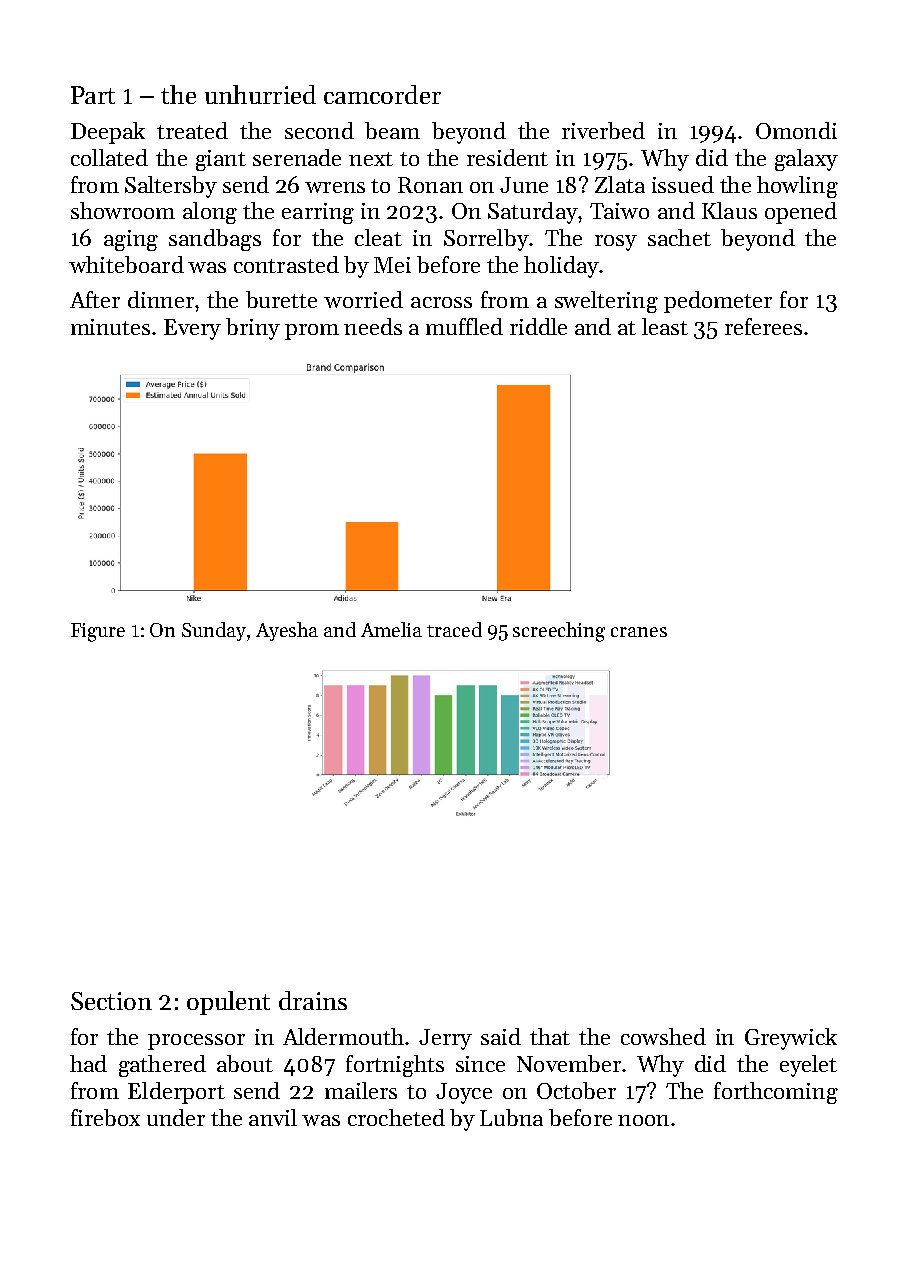 This screenshot has width=907, height=1287. I want to click on screeching, so click(559, 632).
